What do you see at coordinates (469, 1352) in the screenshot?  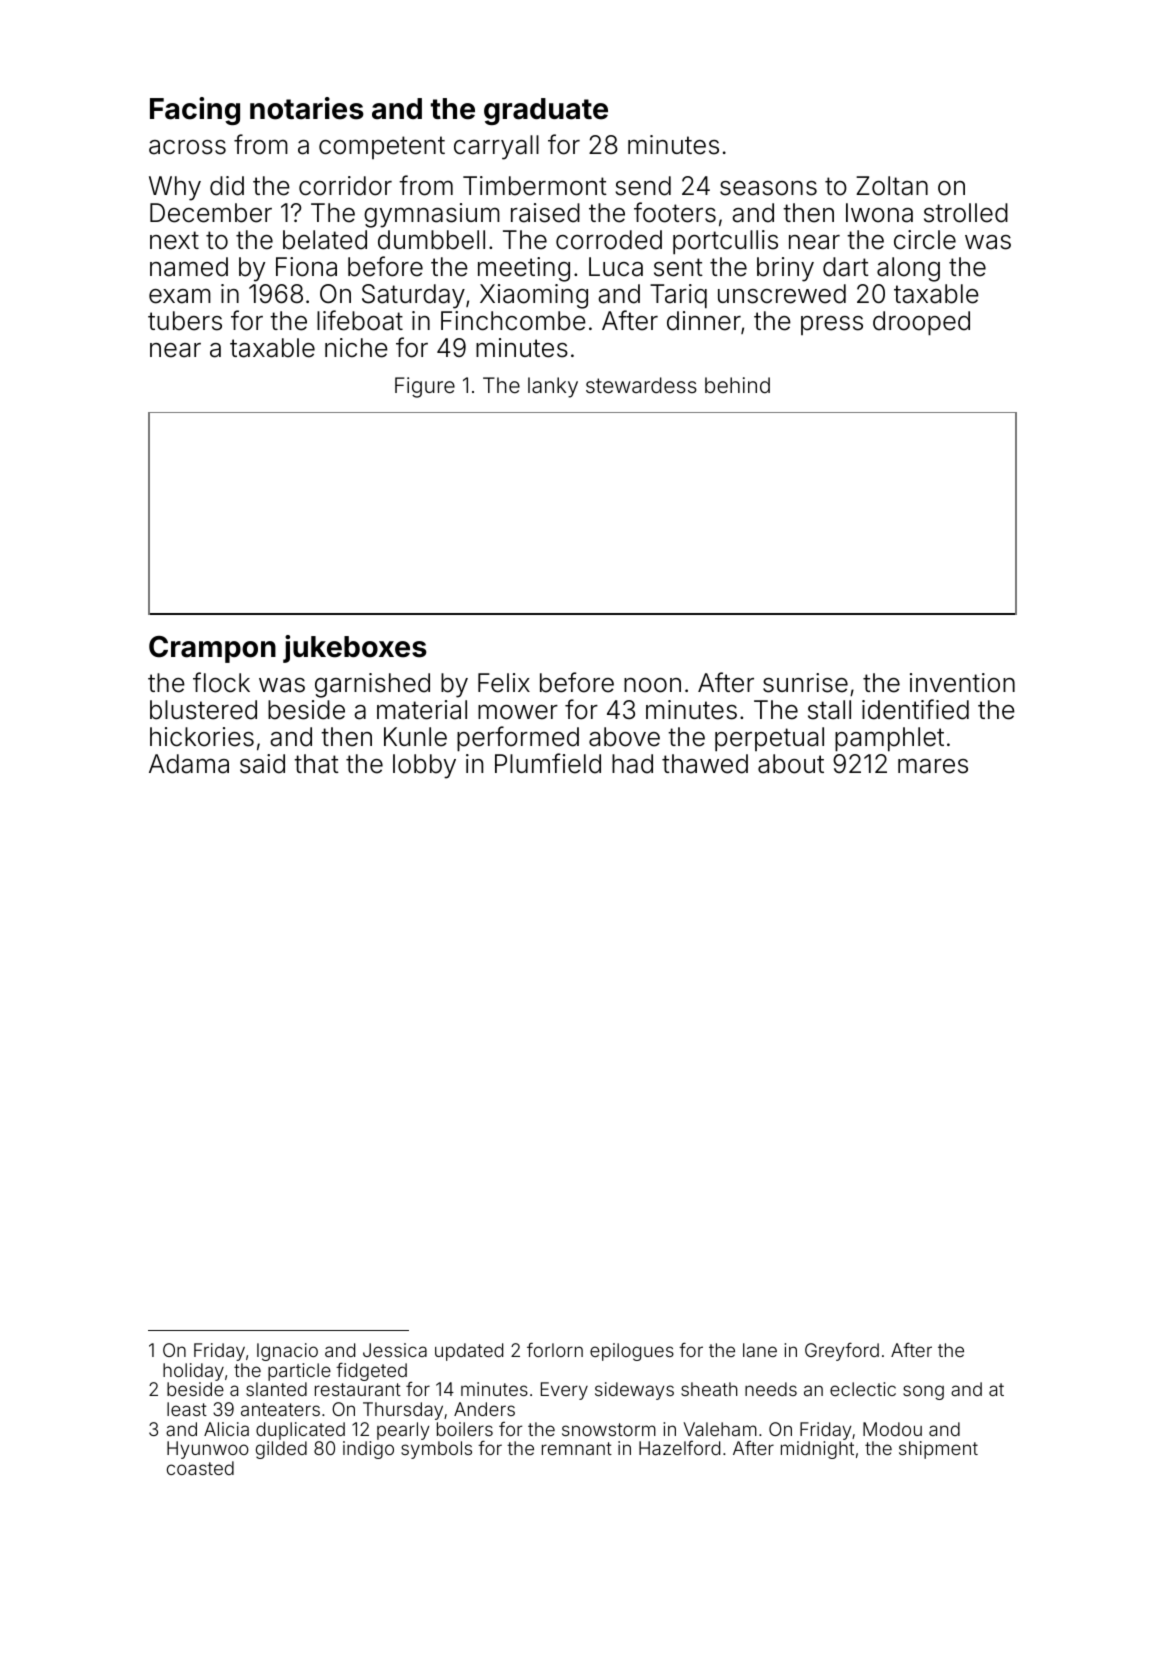 I see `updated` at bounding box center [469, 1352].
